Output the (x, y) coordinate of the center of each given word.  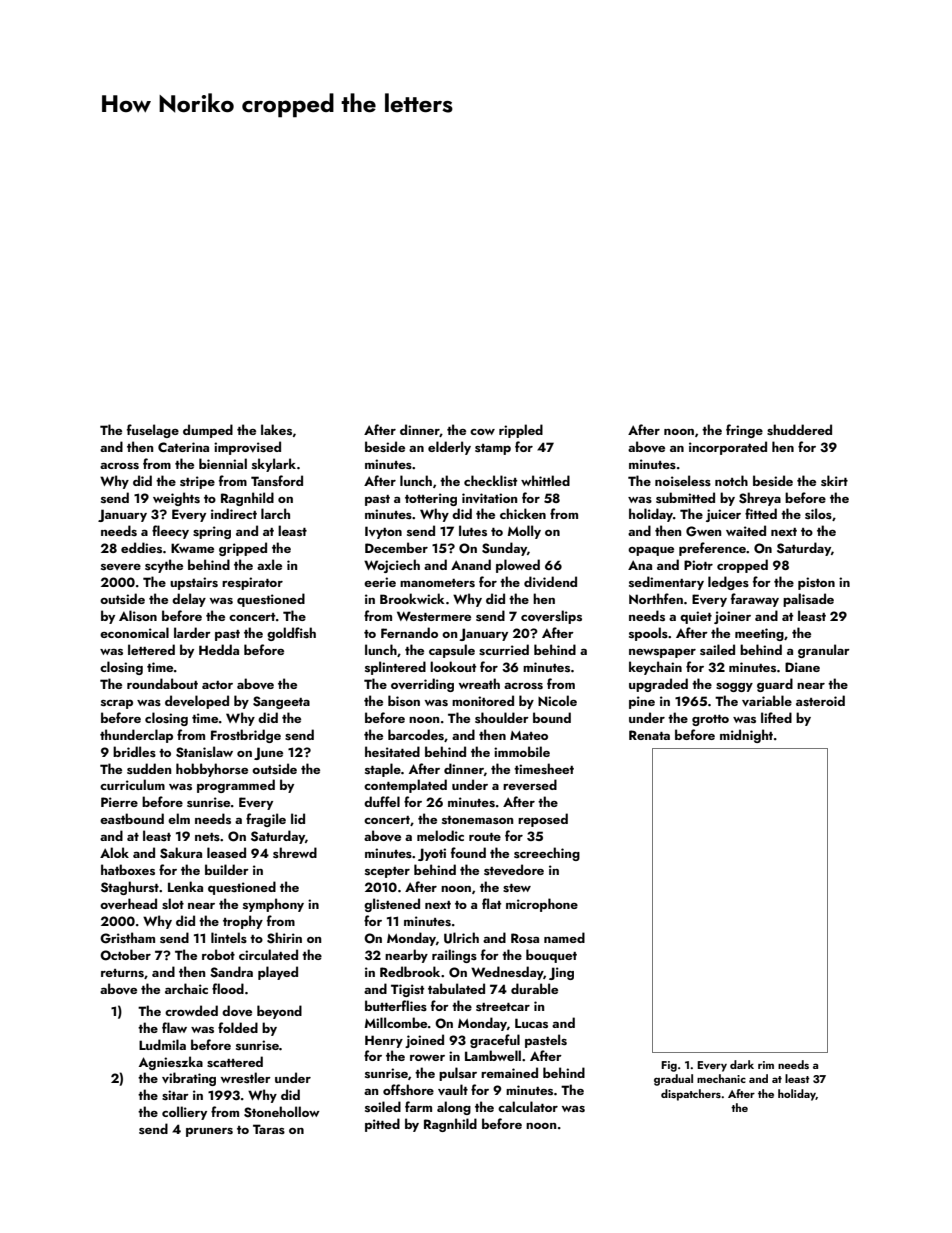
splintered (395, 668)
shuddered (799, 429)
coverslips (551, 617)
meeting (759, 634)
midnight (746, 736)
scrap (117, 704)
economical (134, 632)
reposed (543, 820)
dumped (208, 431)
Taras (269, 1129)
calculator (528, 1106)
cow (482, 432)
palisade (808, 600)
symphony (273, 905)
